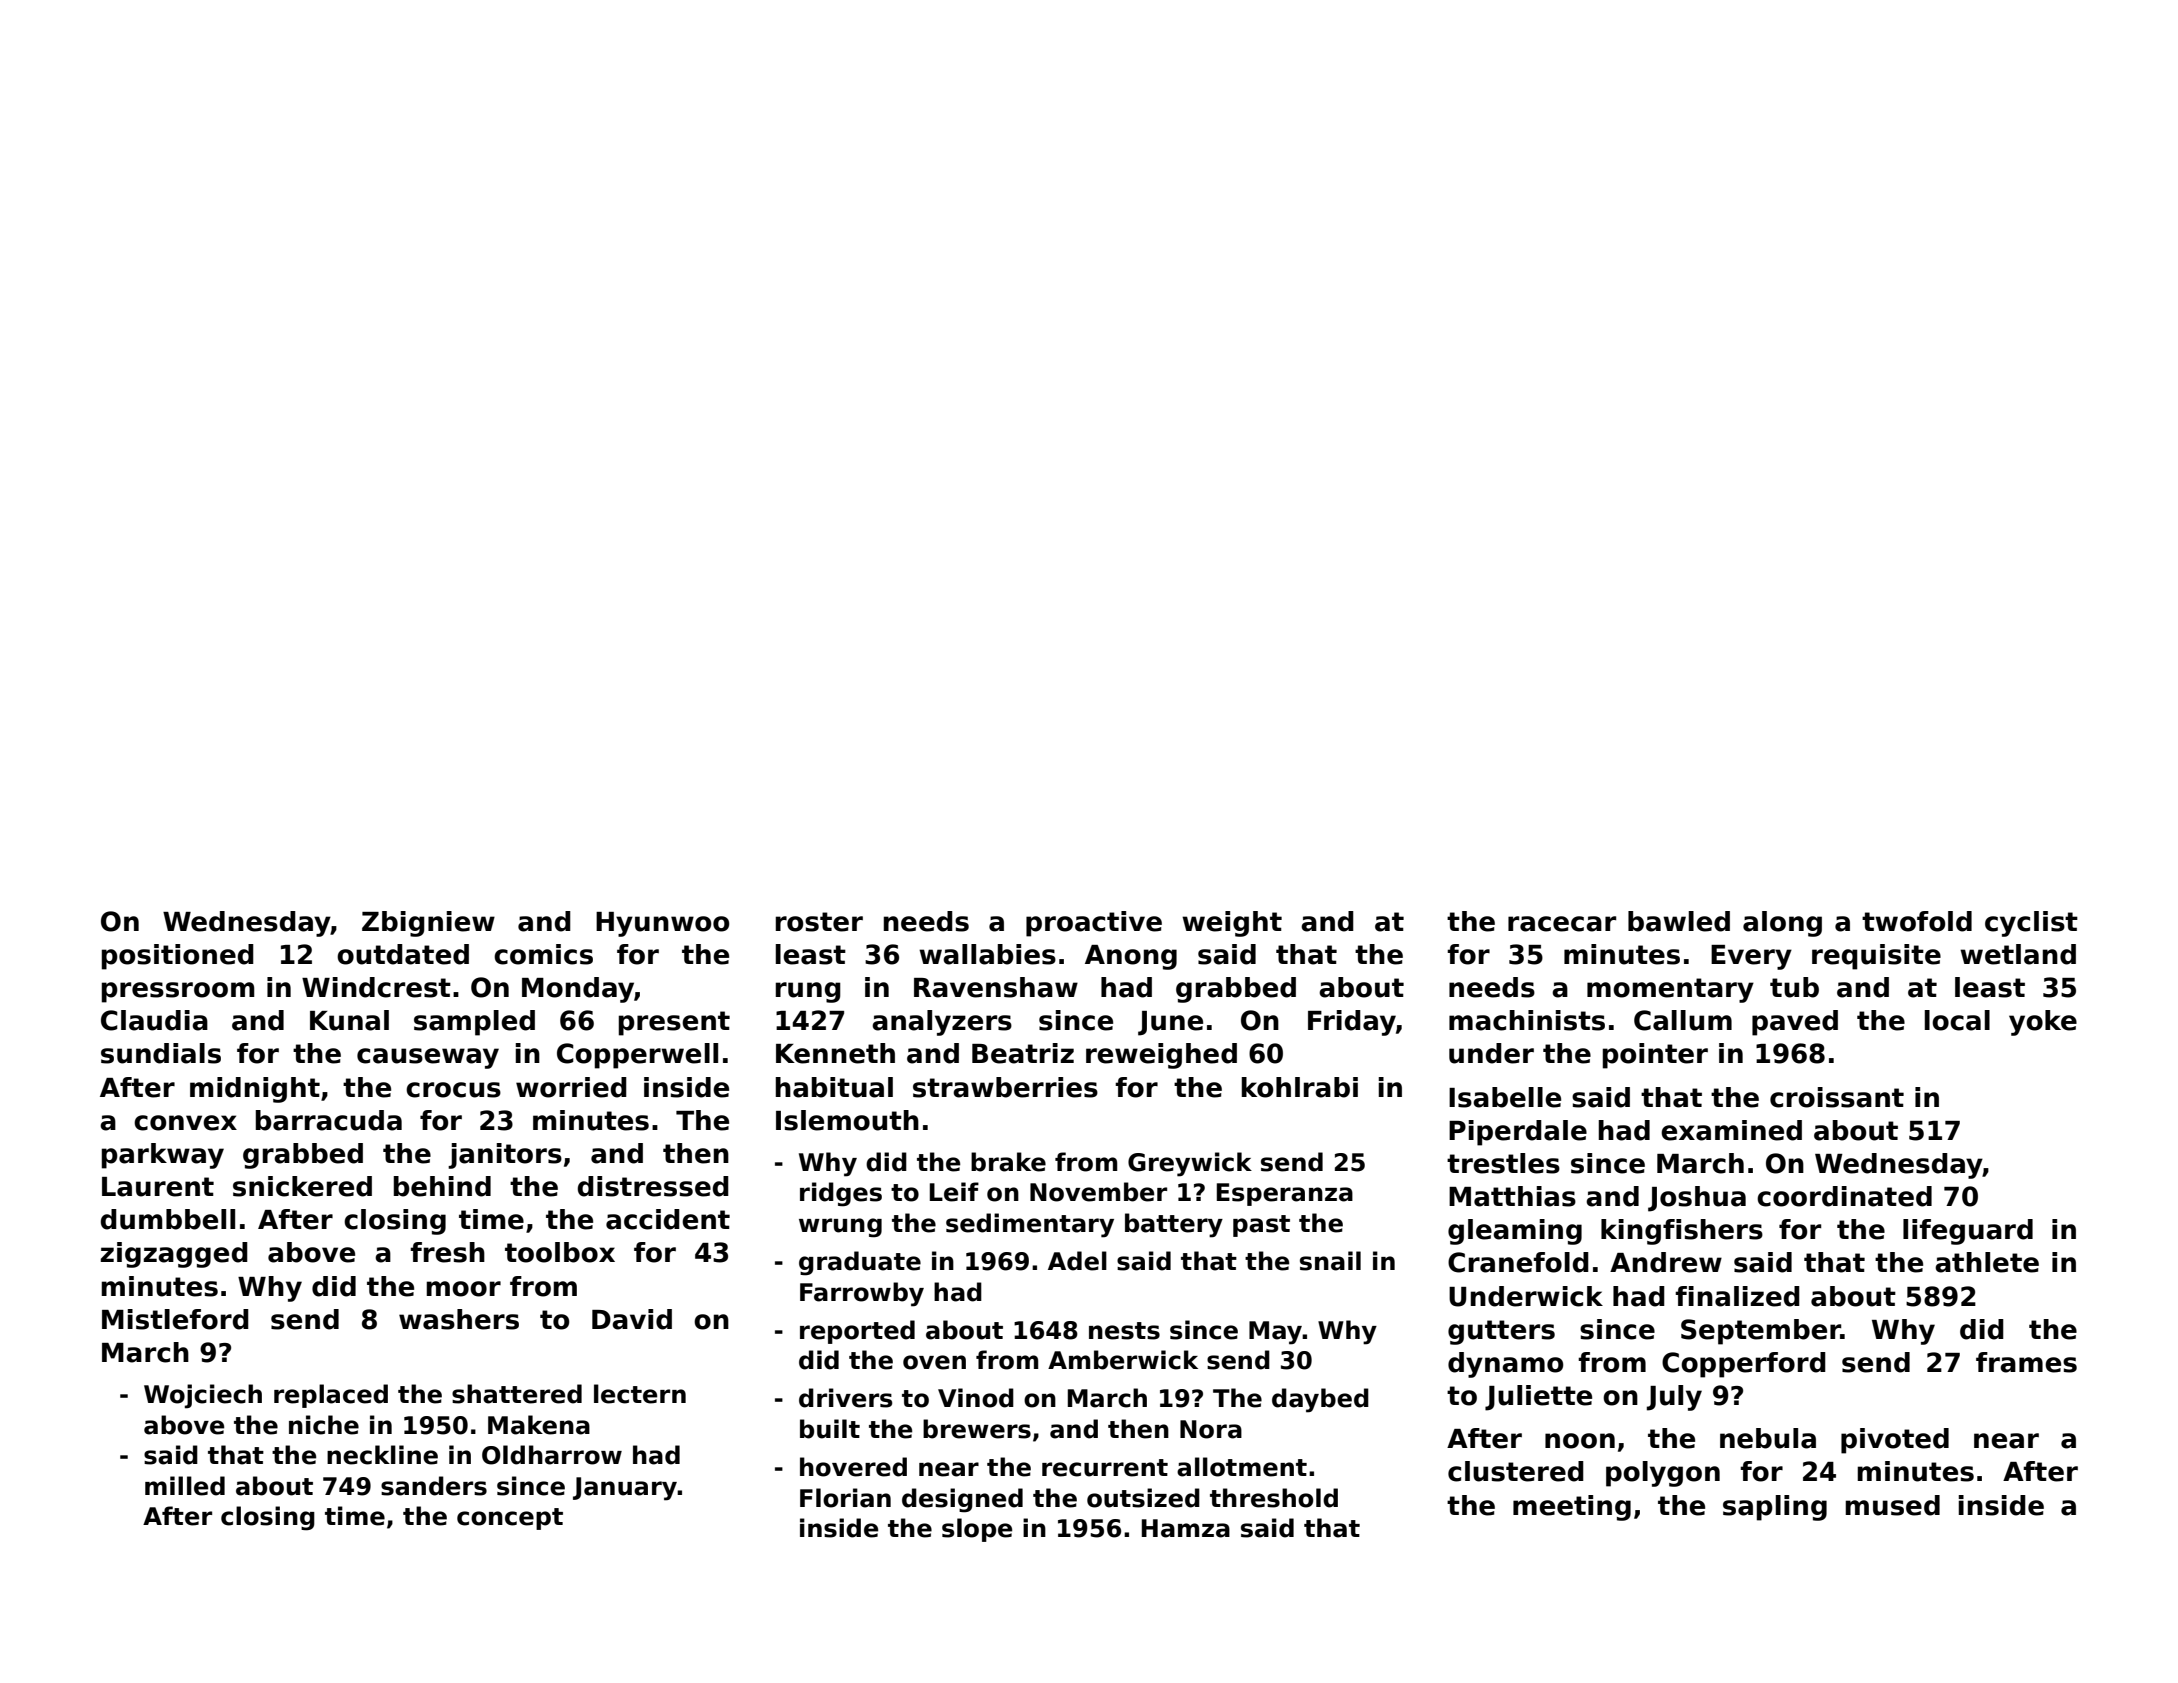 Image resolution: width=2178 pixels, height=1683 pixels. Describe the element at coordinates (382, 1455) in the image. I see `neckline` at that location.
